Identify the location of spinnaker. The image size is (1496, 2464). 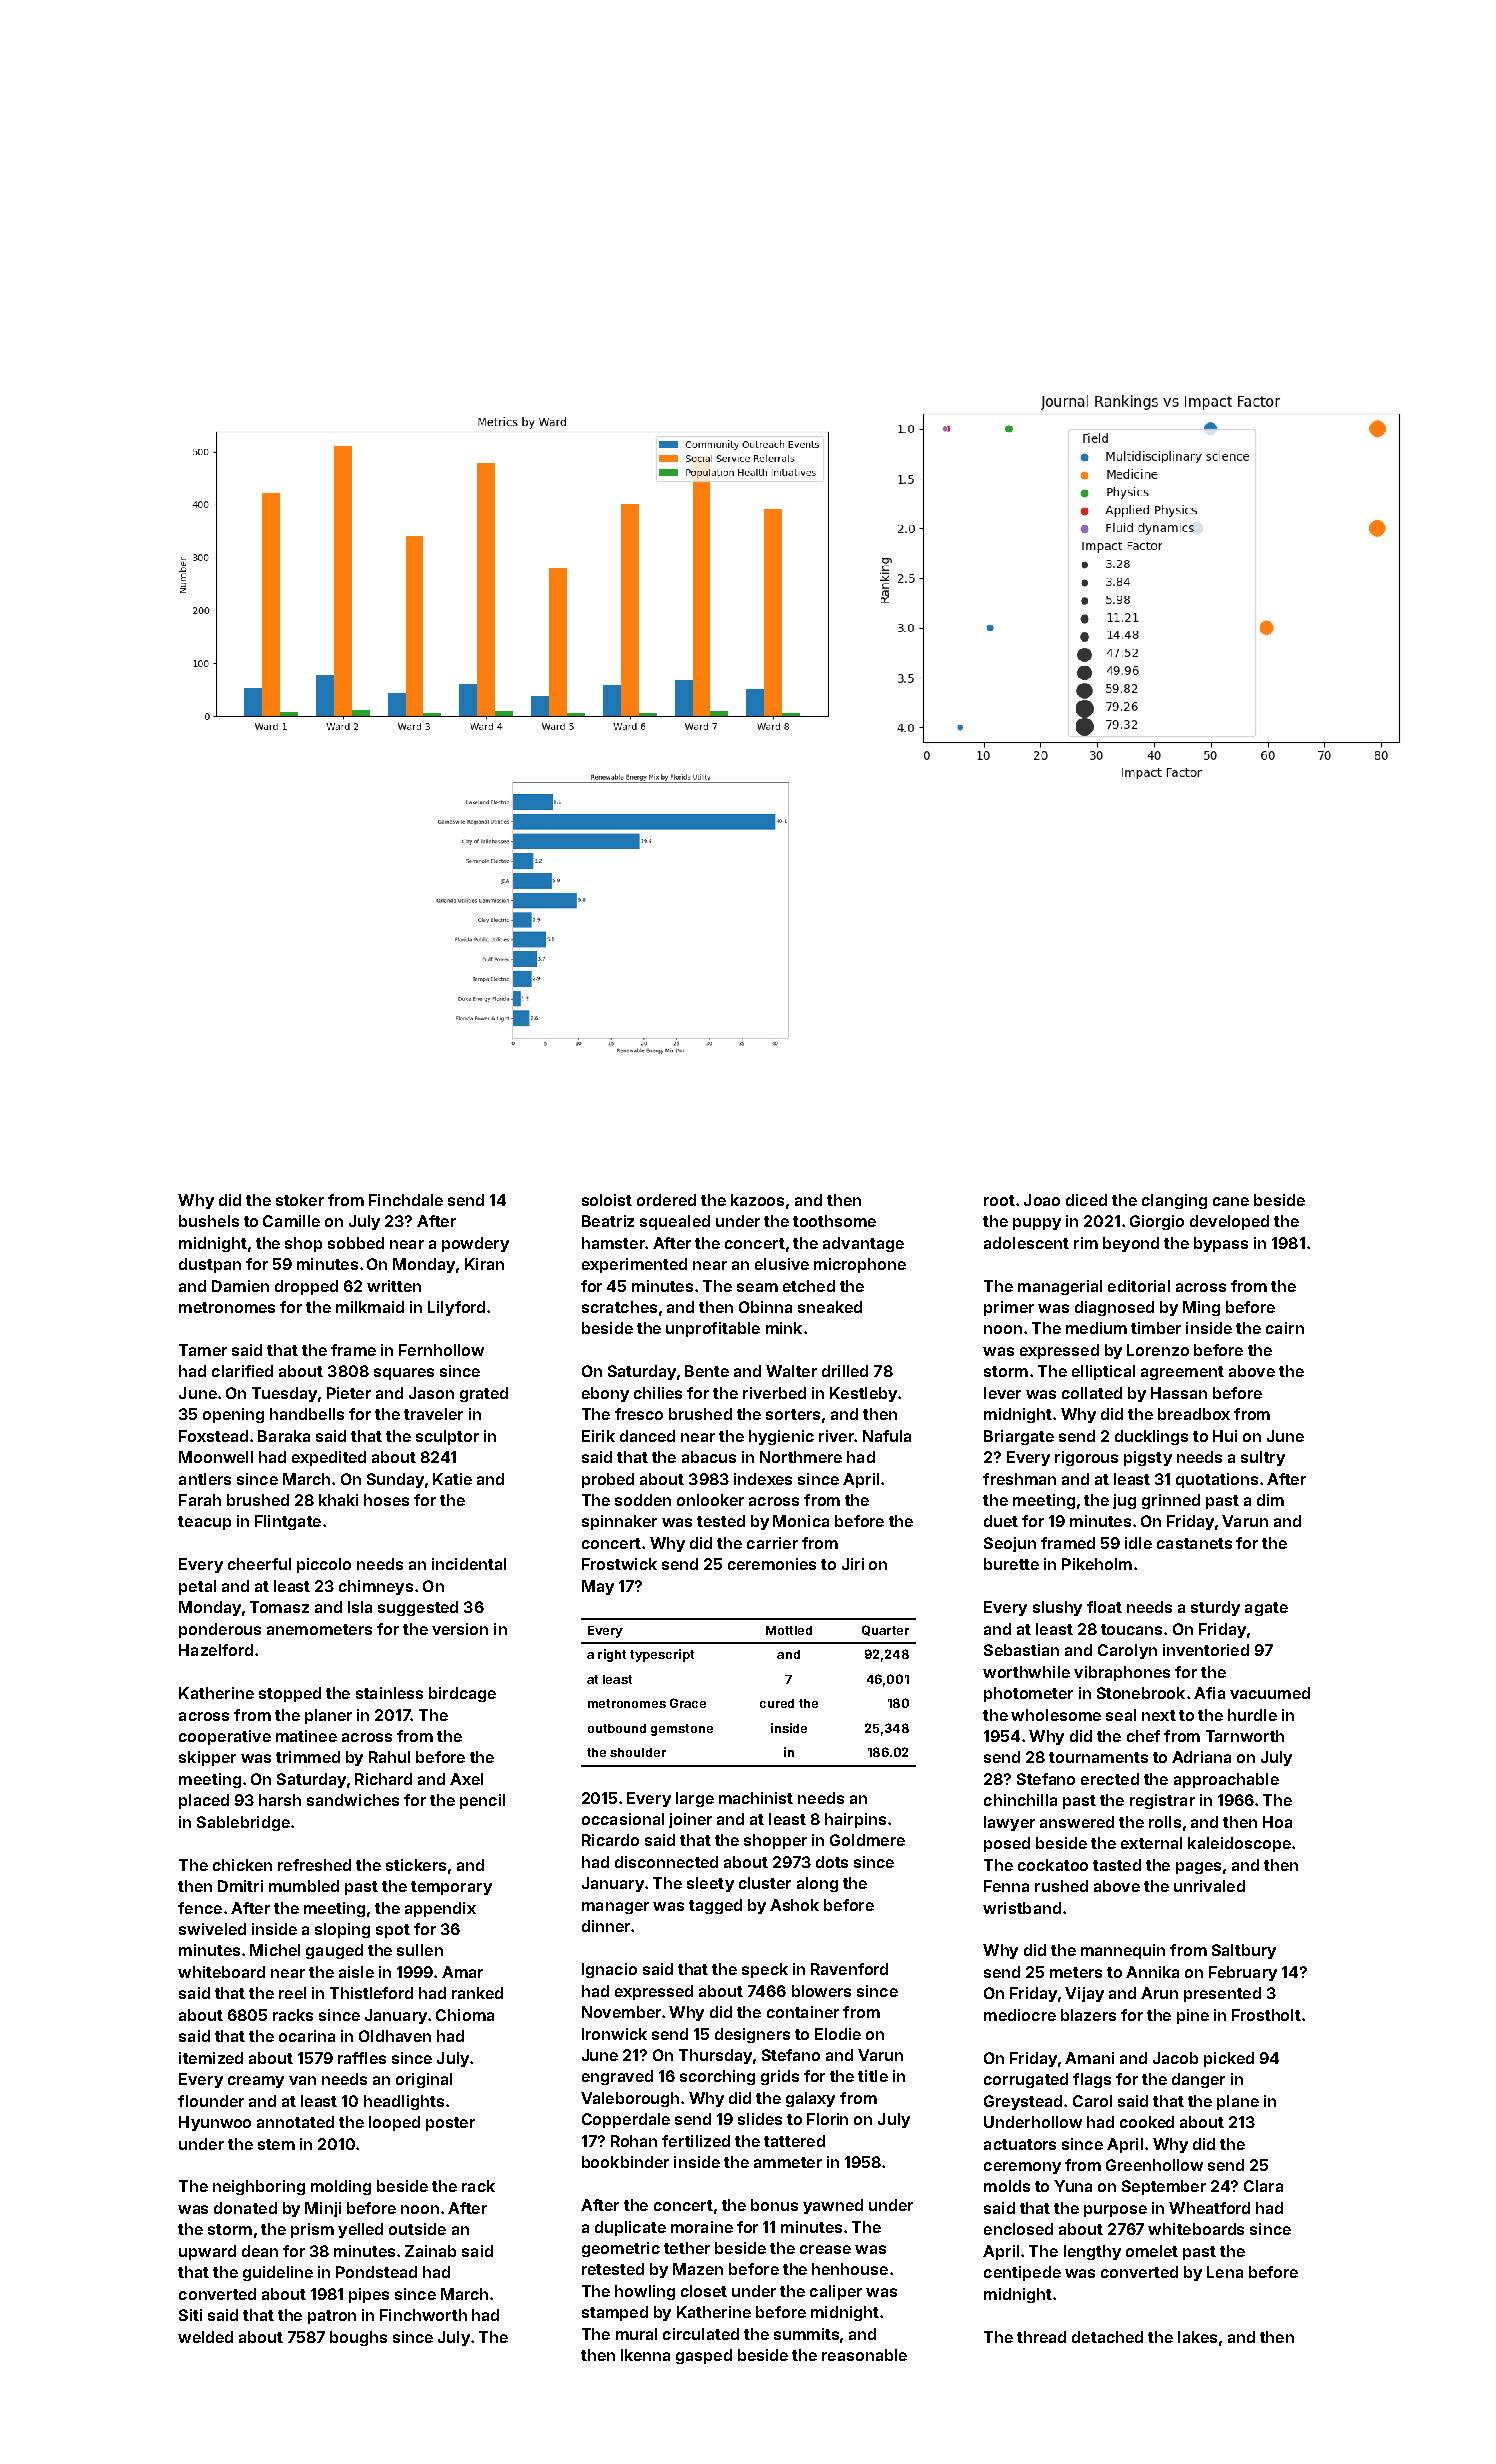
(619, 1522).
